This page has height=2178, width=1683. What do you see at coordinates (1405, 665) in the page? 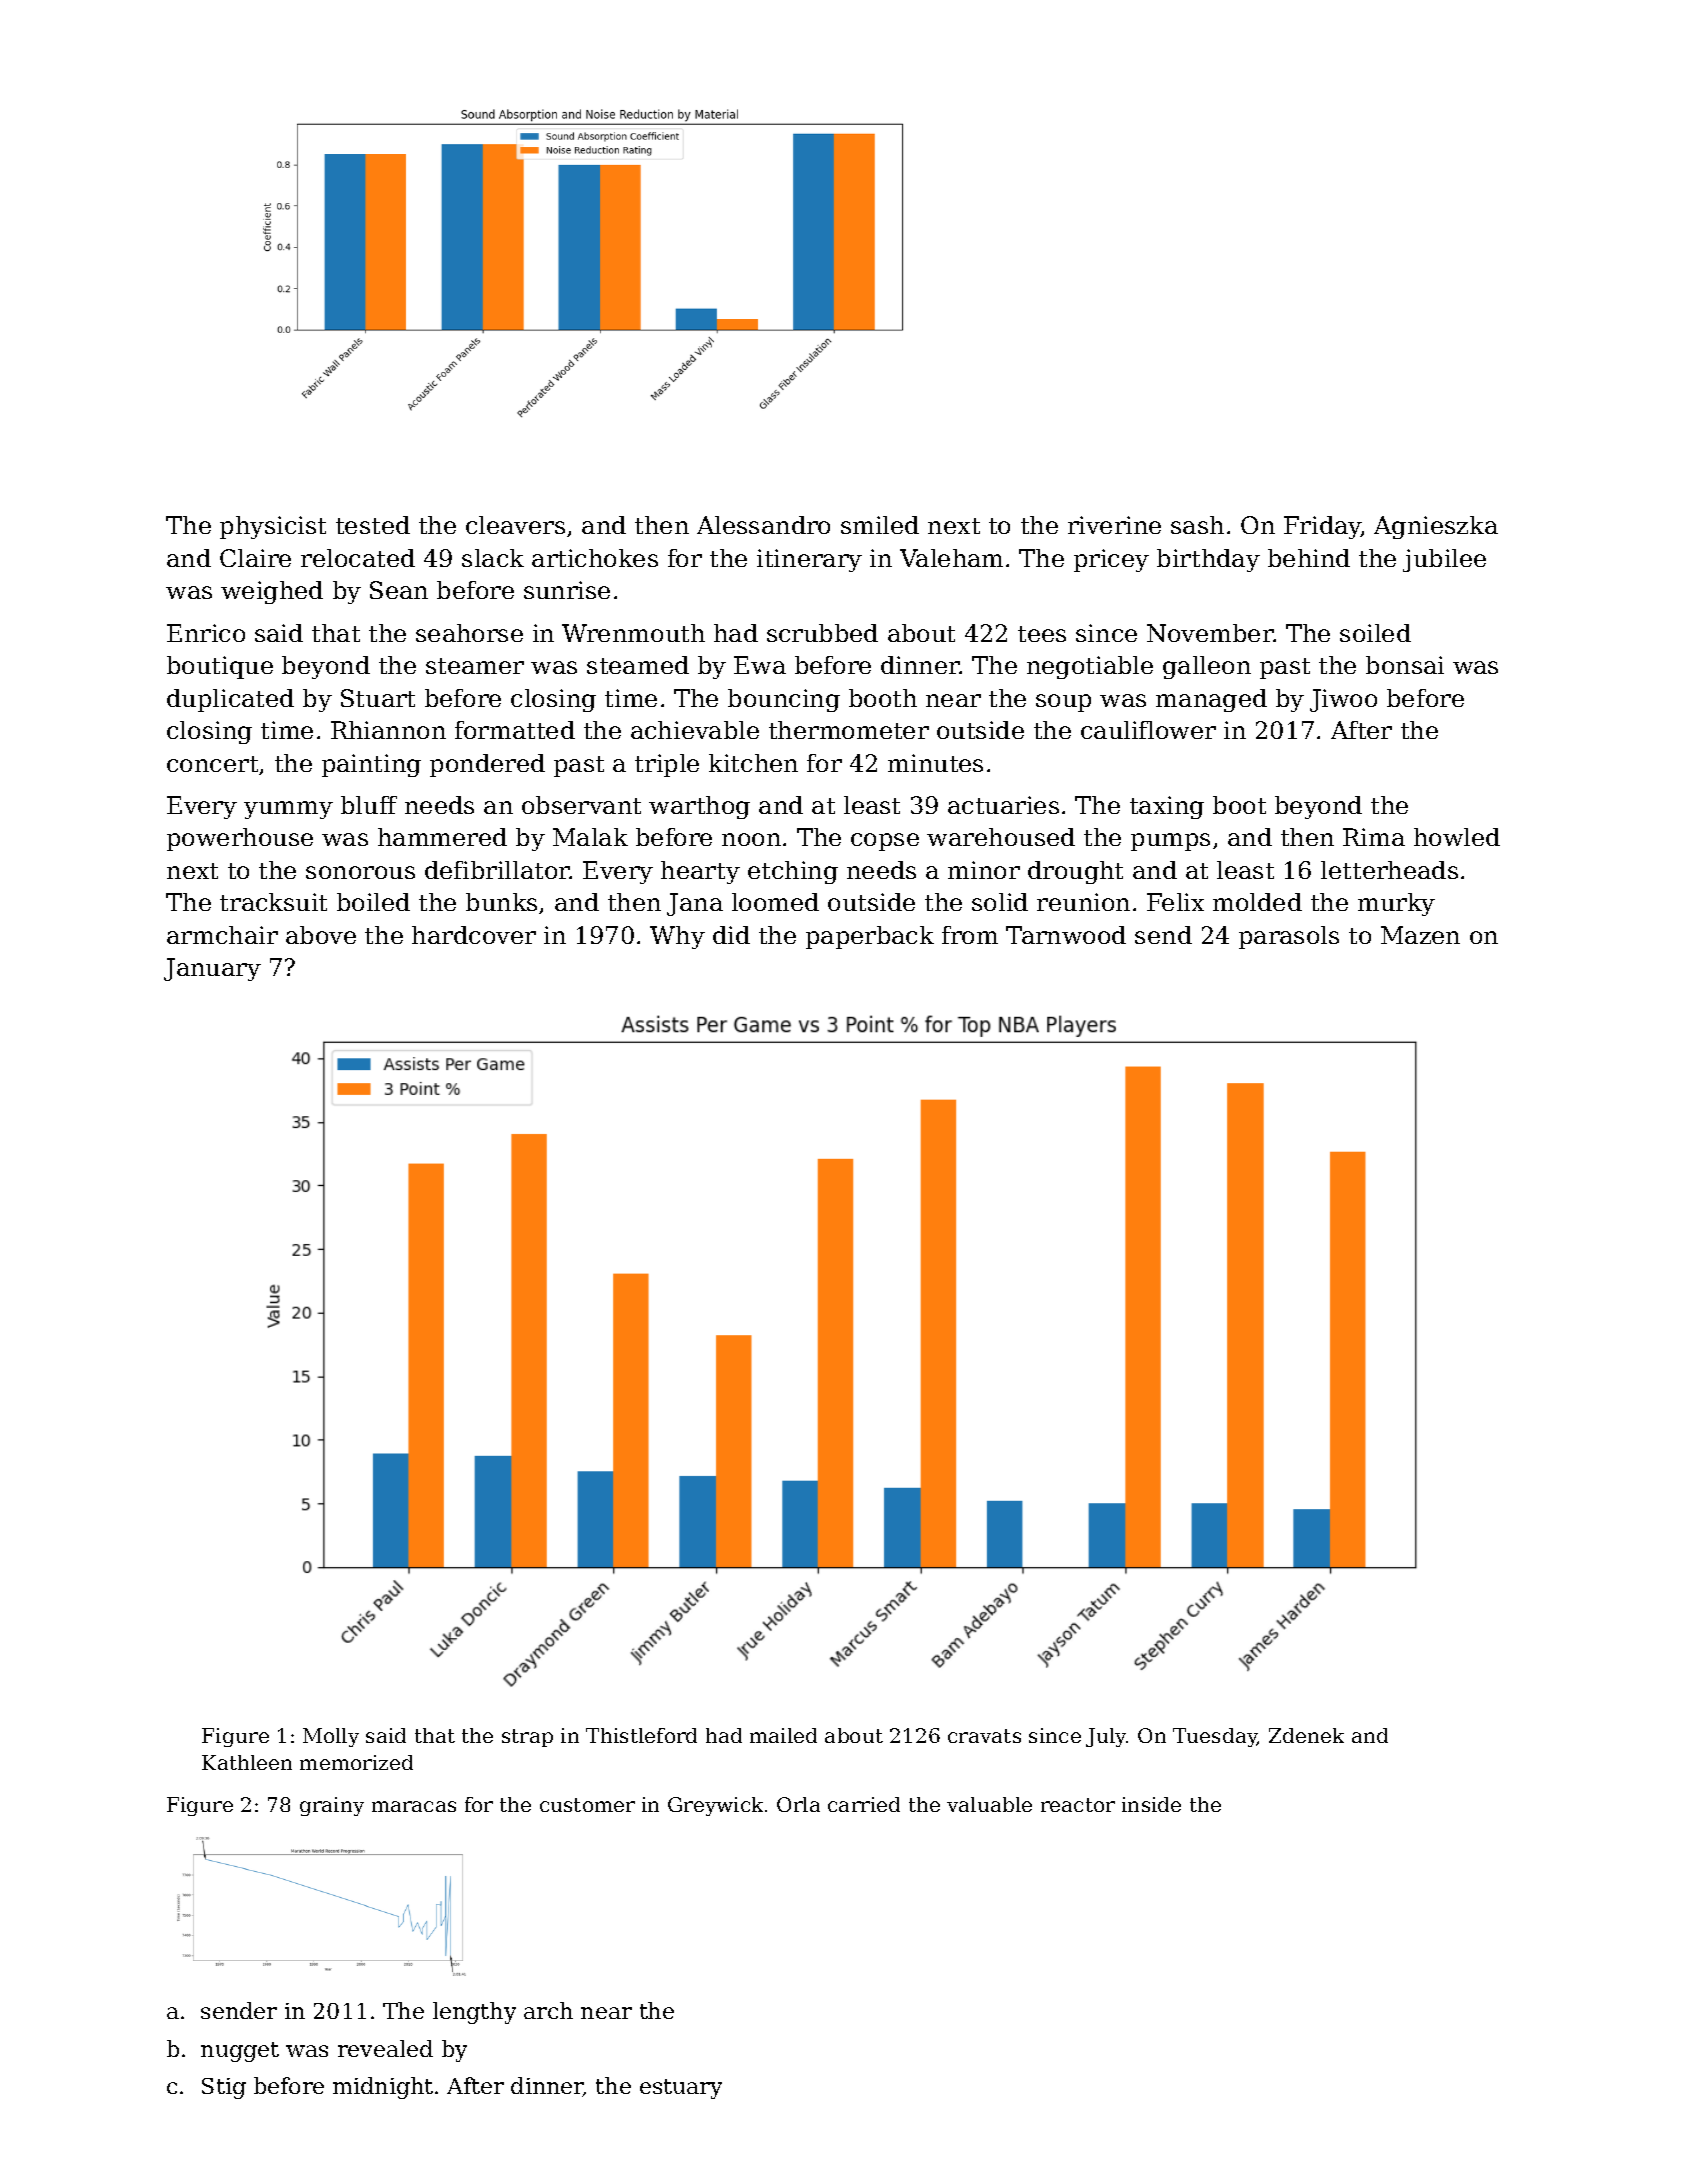
I see `bonsai` at bounding box center [1405, 665].
